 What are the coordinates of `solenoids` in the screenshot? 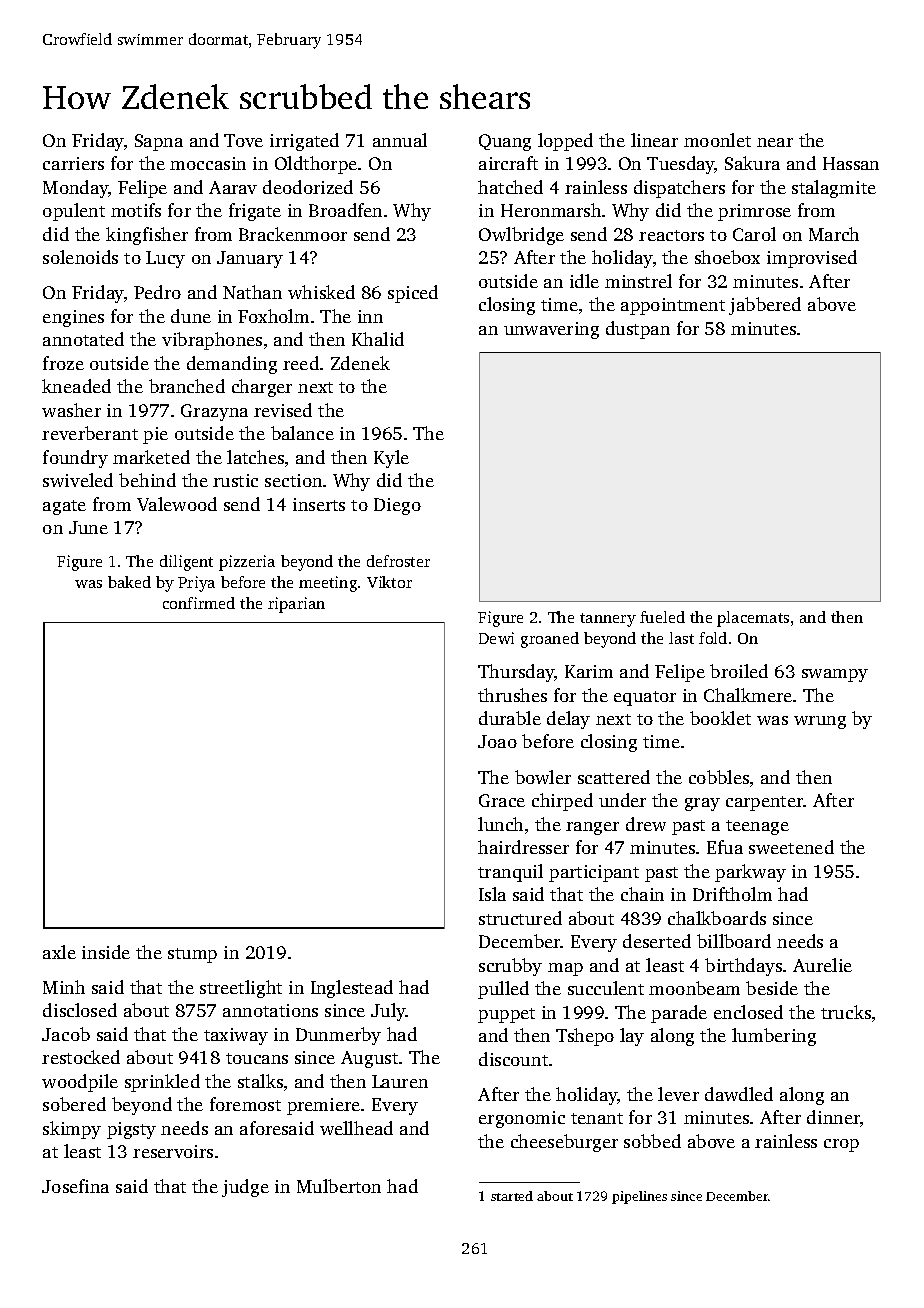 It's located at (80, 257).
